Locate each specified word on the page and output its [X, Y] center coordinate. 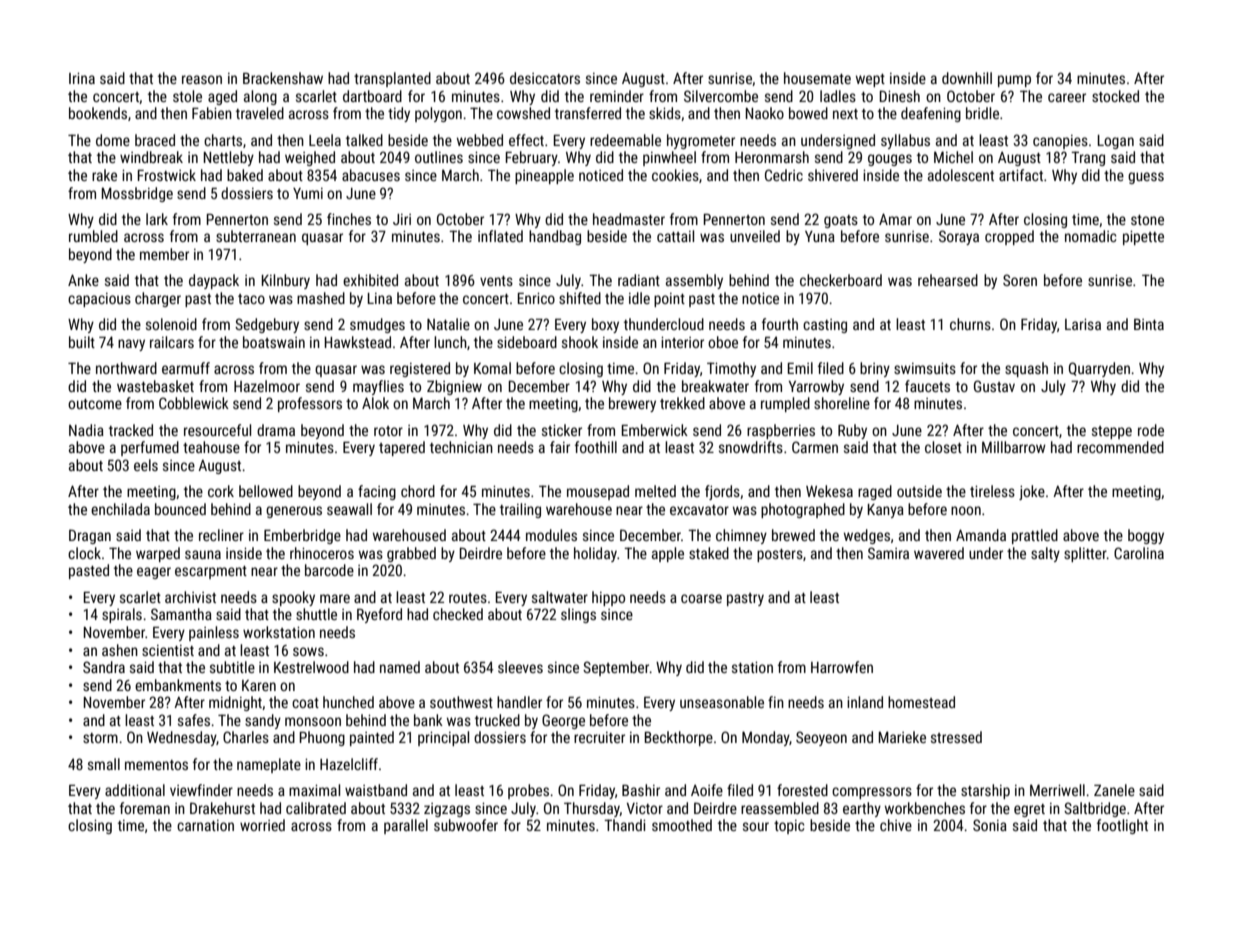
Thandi [625, 825]
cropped [1009, 237]
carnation [205, 825]
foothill [596, 447]
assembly [694, 281]
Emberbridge [302, 536]
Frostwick [167, 175]
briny [875, 369]
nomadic [1090, 236]
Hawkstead [358, 342]
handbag [555, 237]
